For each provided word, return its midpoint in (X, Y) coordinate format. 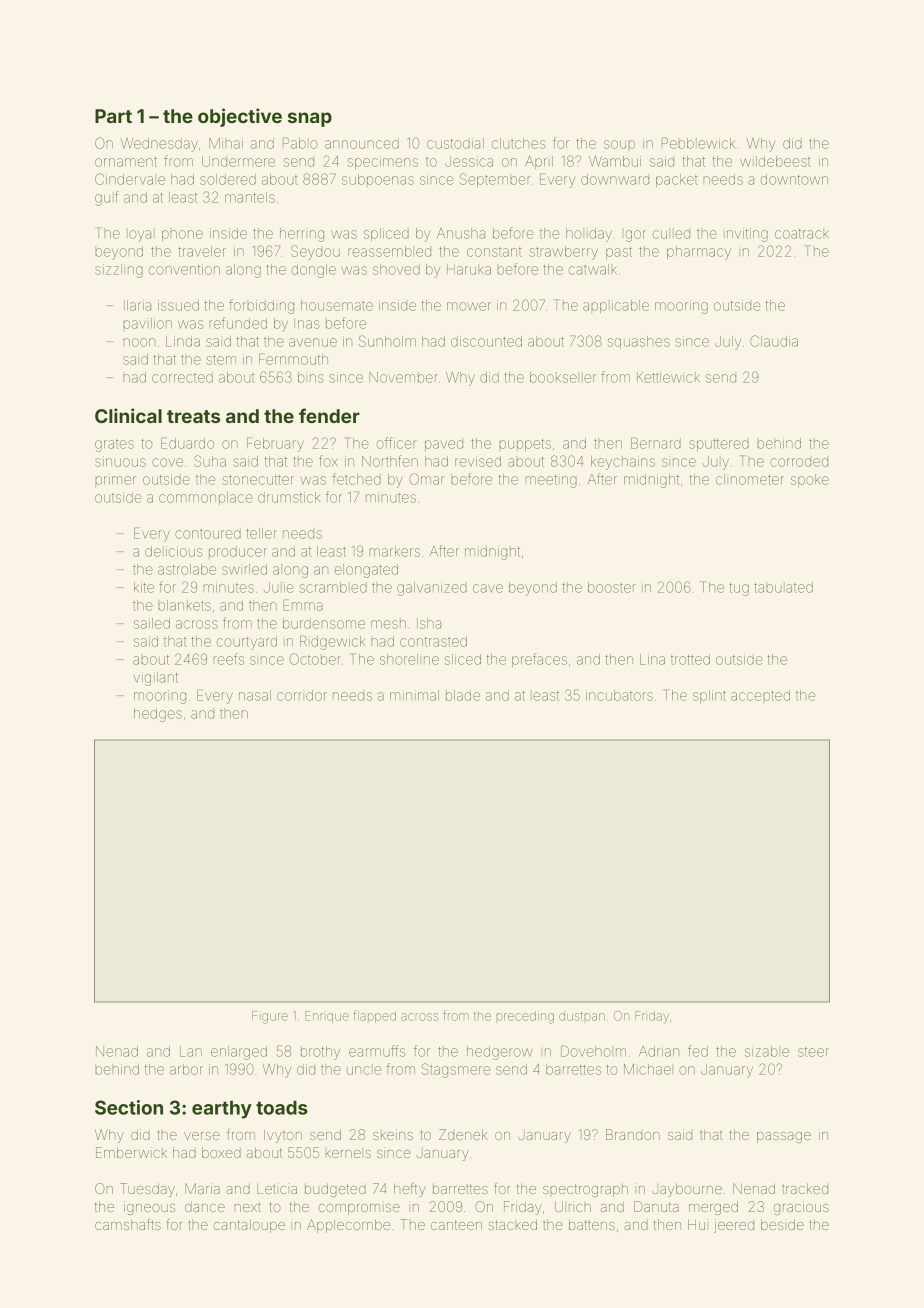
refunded (238, 323)
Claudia (774, 341)
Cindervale (130, 179)
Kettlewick (668, 377)
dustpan (582, 1016)
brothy (320, 1053)
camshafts (128, 1224)
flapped (374, 1016)
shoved (396, 269)
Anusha (461, 233)
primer (115, 479)
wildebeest (775, 161)
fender (329, 415)
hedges (158, 715)
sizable (767, 1051)
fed (698, 1051)
